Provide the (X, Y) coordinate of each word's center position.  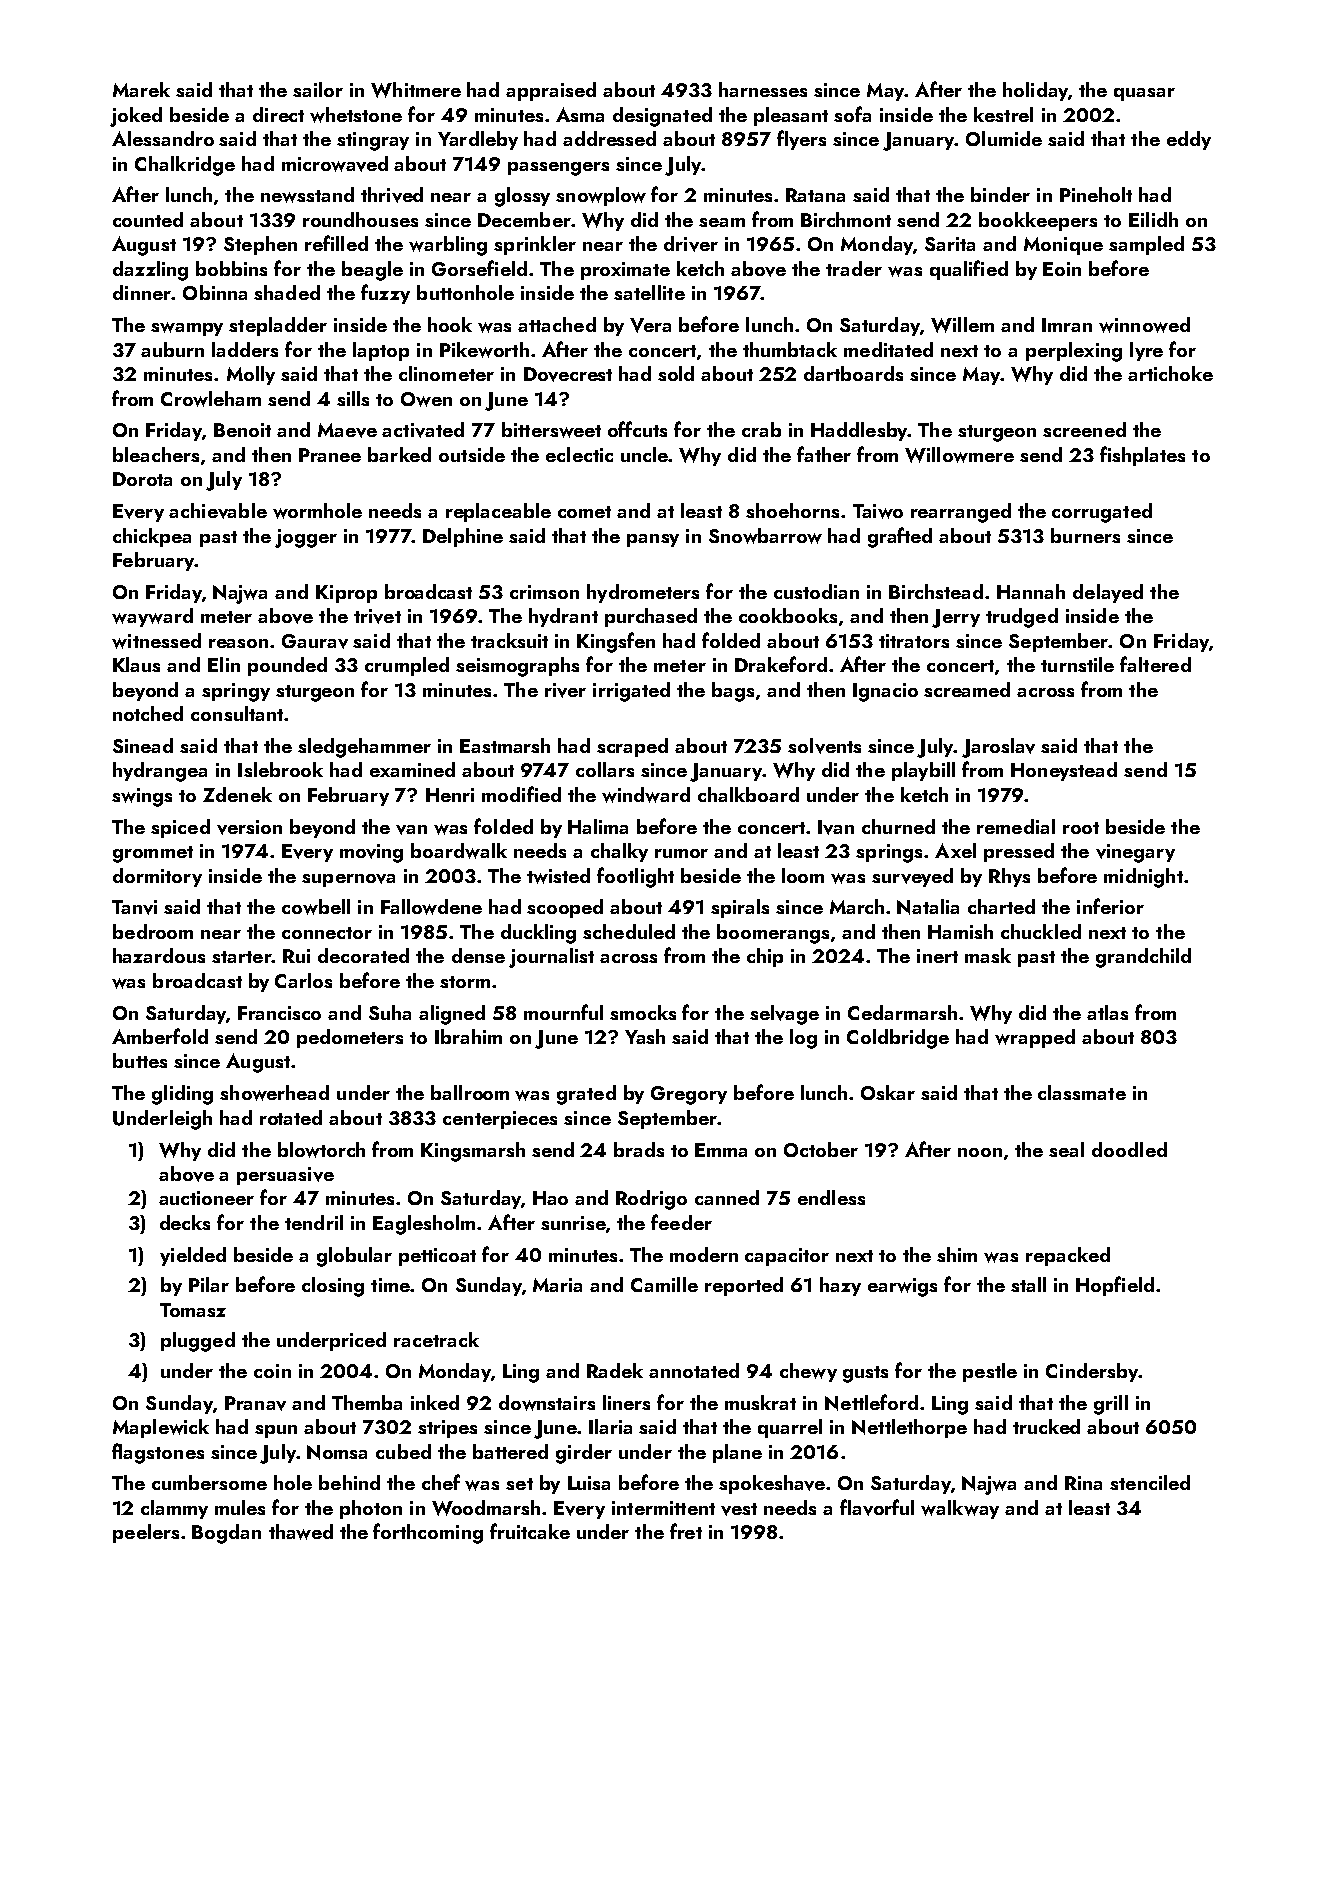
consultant (237, 713)
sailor (318, 89)
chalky (619, 852)
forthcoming (428, 1533)
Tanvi (134, 907)
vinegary (1135, 853)
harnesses (763, 89)
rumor (681, 853)
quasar (1144, 94)
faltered (1155, 664)
